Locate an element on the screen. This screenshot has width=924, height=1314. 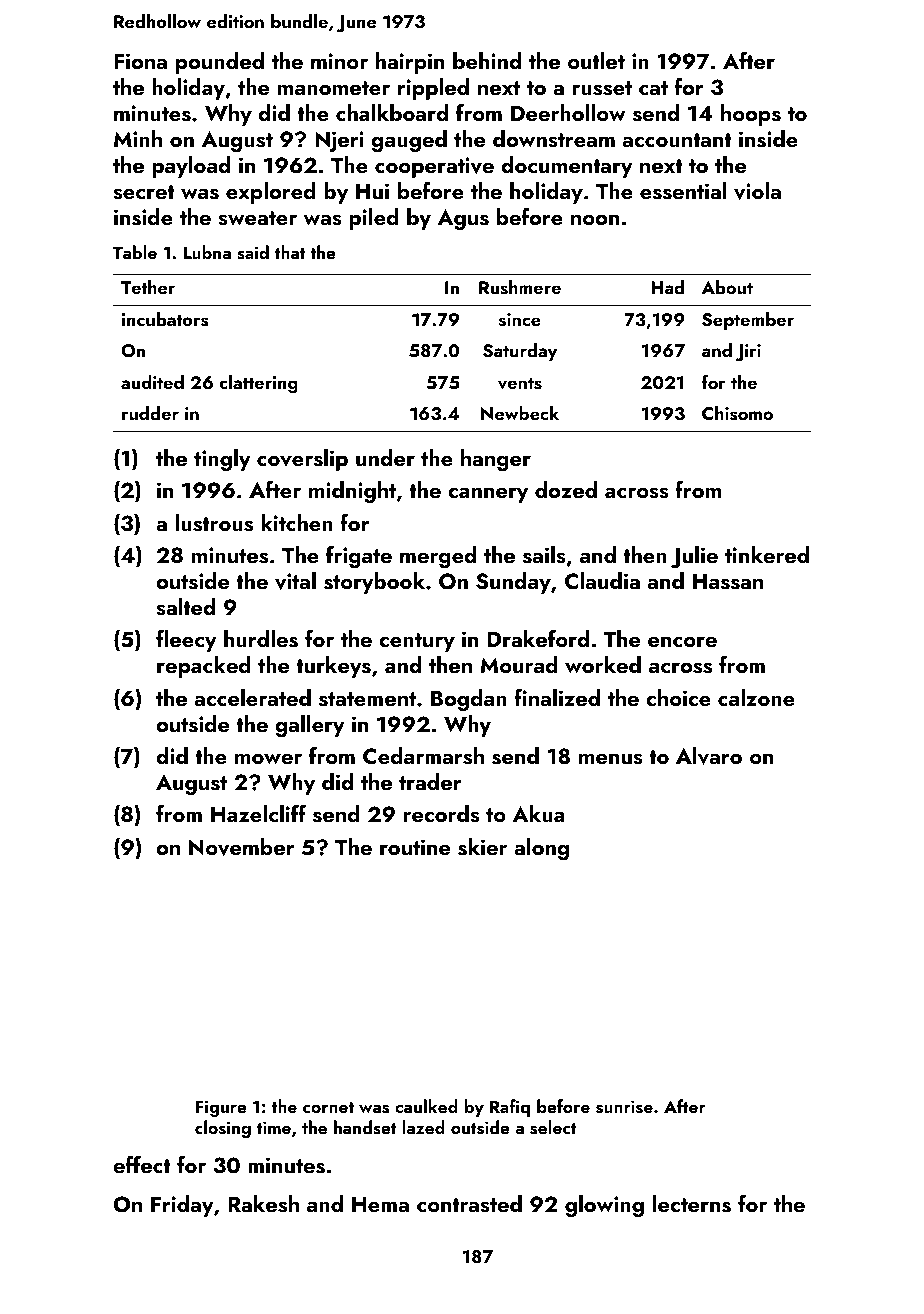
accelerated is located at coordinates (253, 697).
